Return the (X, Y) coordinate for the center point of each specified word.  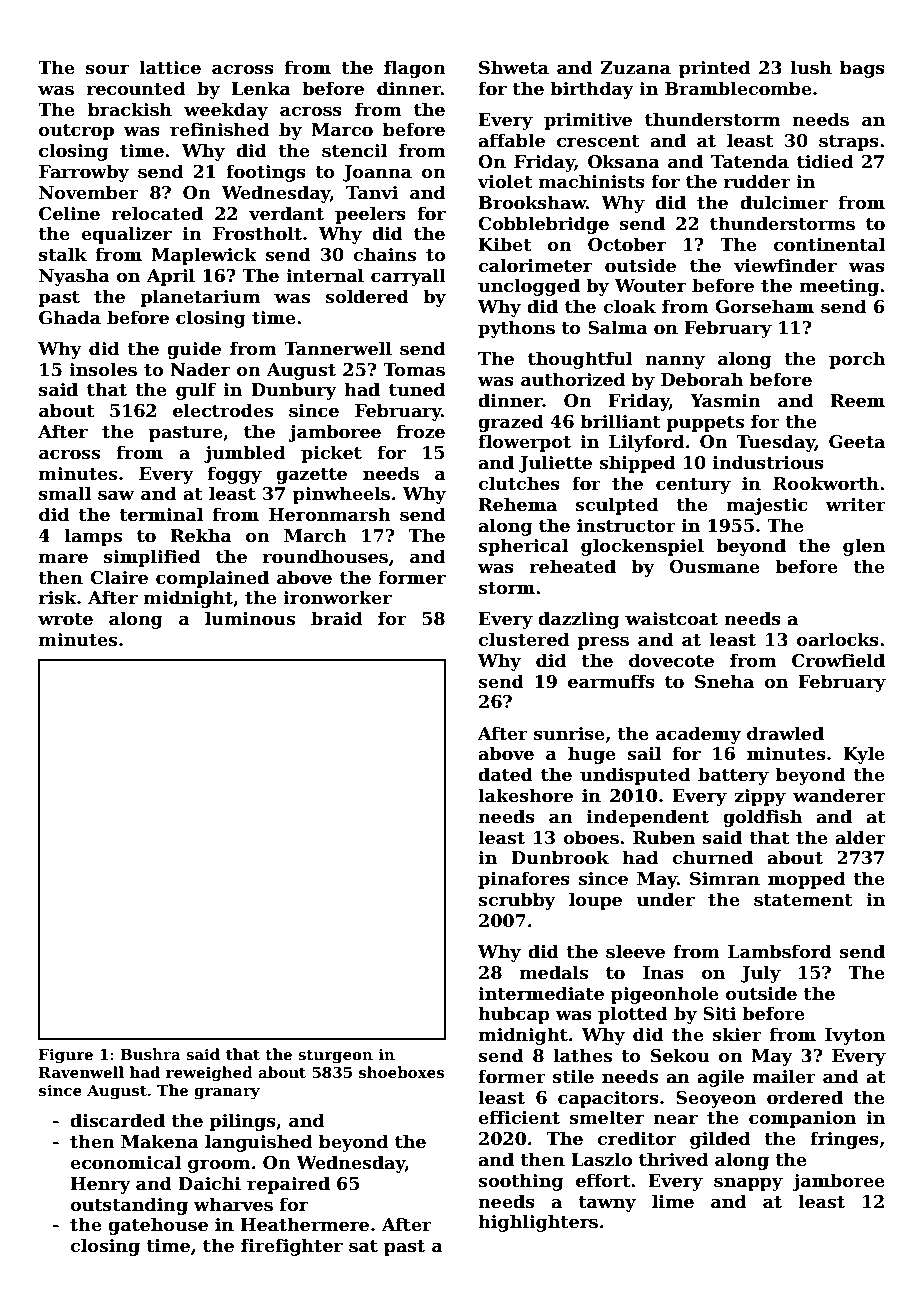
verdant (286, 213)
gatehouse (158, 1226)
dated (505, 774)
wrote (65, 619)
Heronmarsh (330, 514)
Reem (857, 401)
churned (712, 857)
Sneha (724, 681)
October (627, 244)
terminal (161, 514)
